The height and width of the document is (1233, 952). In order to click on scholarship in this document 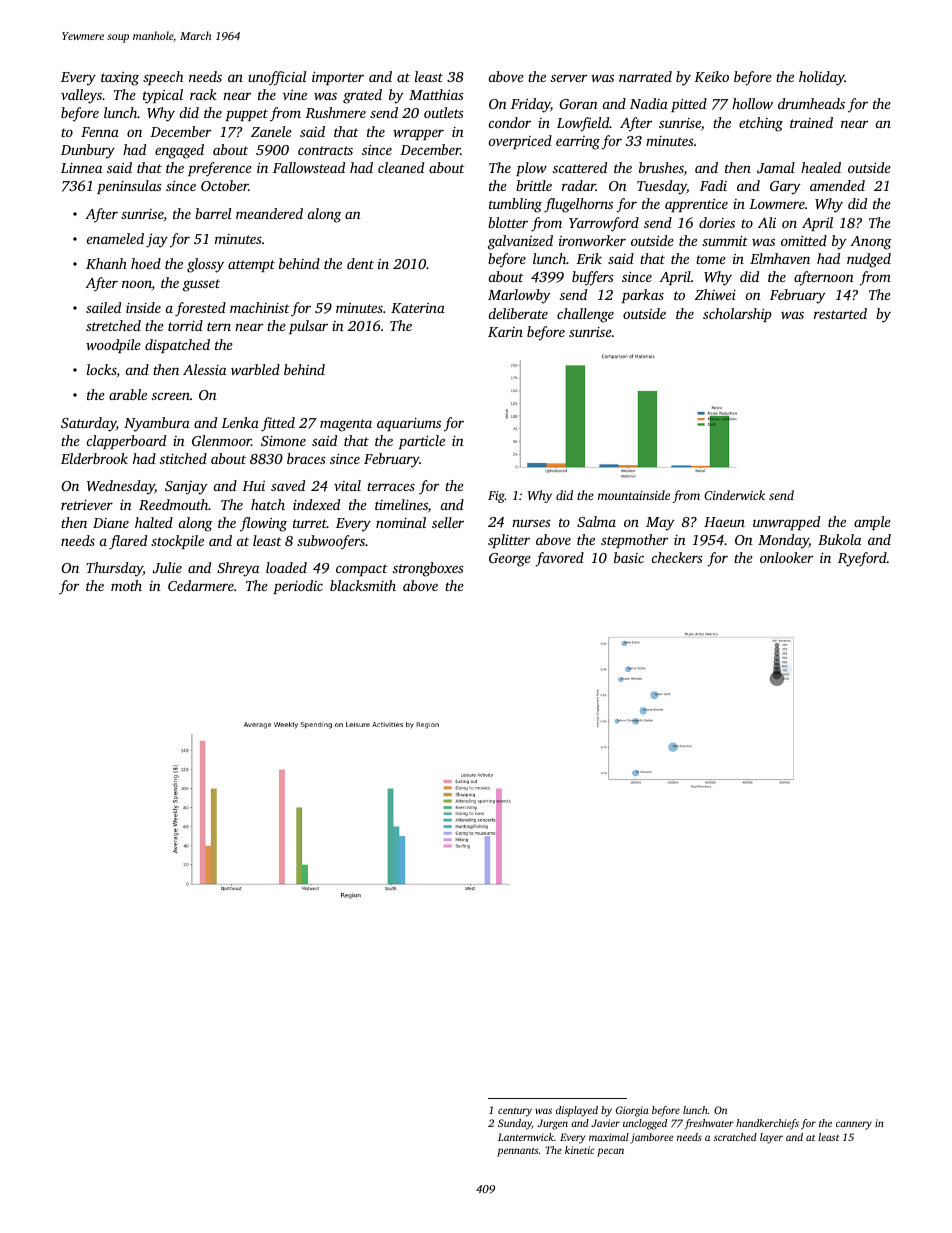, I will do `click(737, 315)`.
